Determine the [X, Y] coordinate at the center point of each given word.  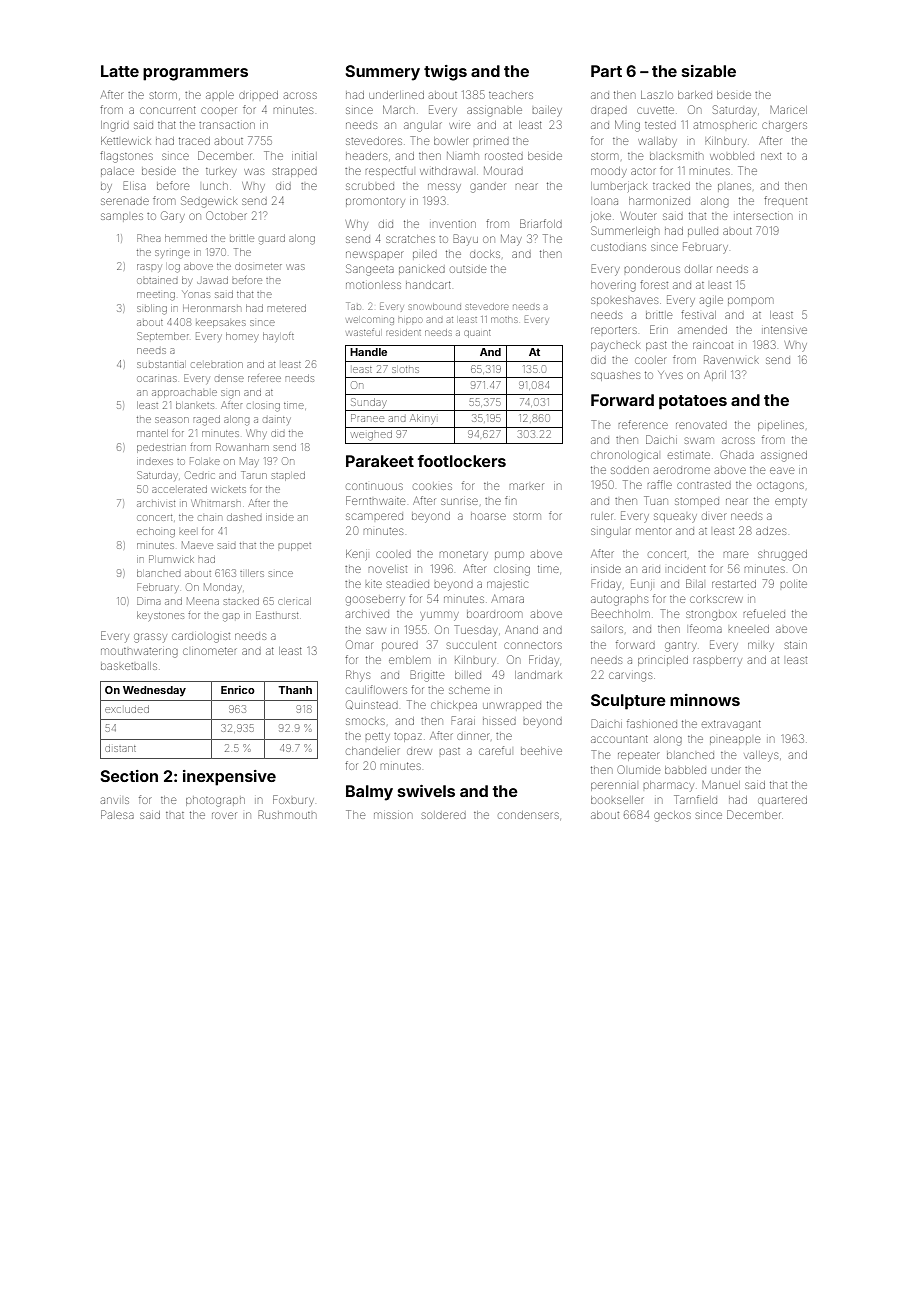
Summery [382, 73]
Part [606, 71]
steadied [408, 584]
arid [651, 569]
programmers [195, 74]
